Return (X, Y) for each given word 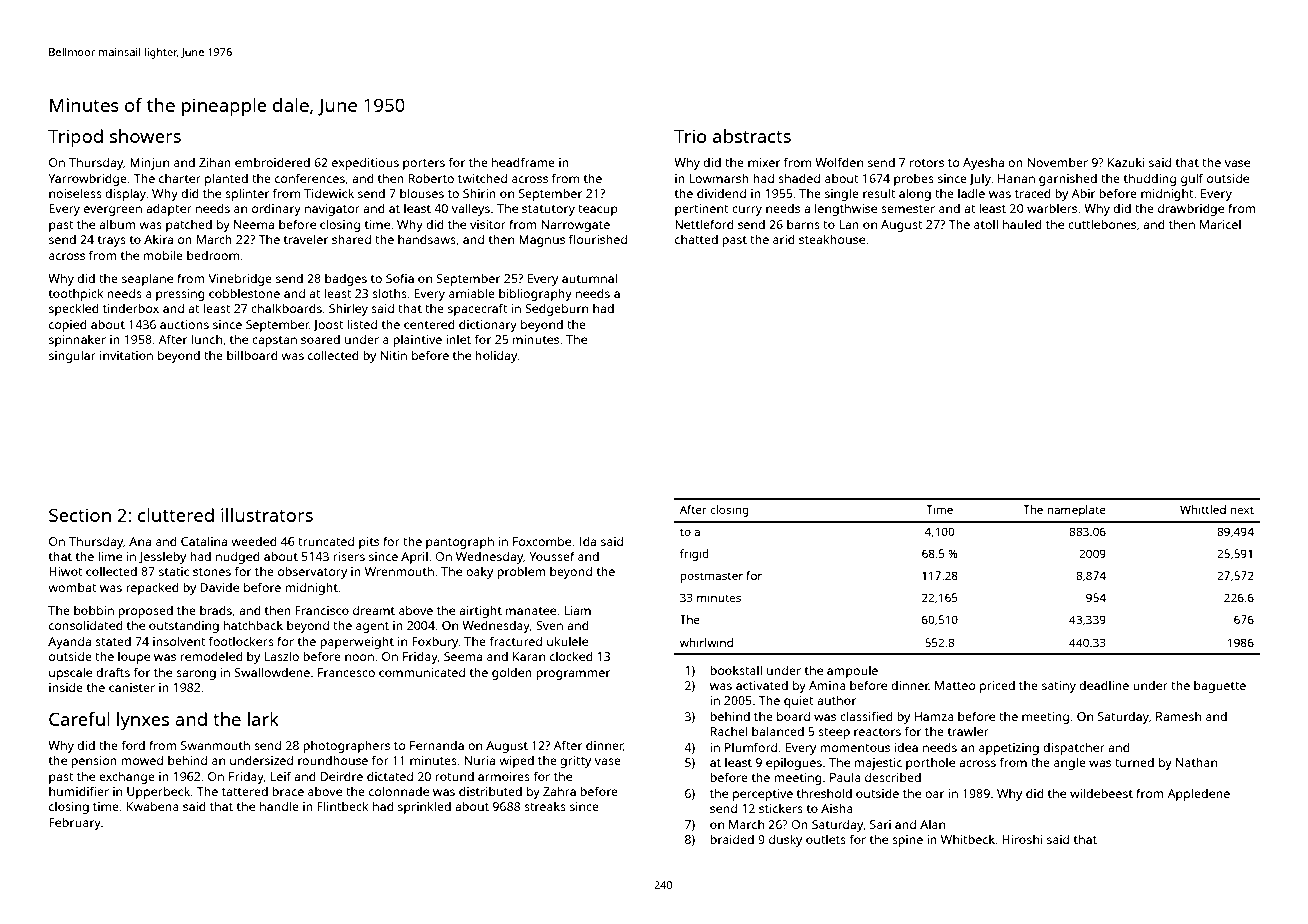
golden (512, 673)
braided (732, 839)
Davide (219, 587)
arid (784, 239)
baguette (1220, 687)
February (75, 824)
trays (112, 241)
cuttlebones (1102, 224)
